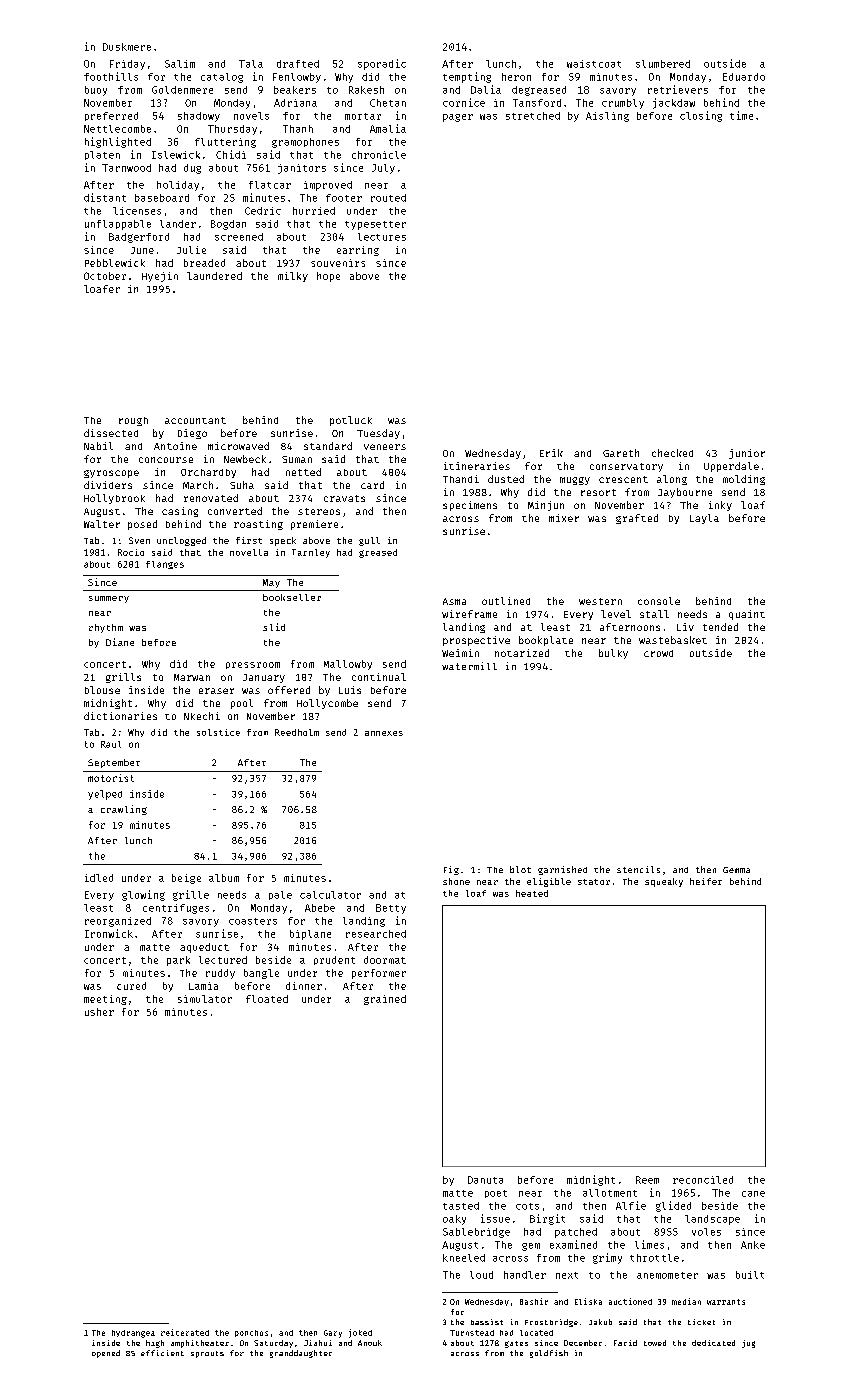 Image resolution: width=849 pixels, height=1400 pixels. What do you see at coordinates (551, 453) in the page?
I see `Erik` at bounding box center [551, 453].
